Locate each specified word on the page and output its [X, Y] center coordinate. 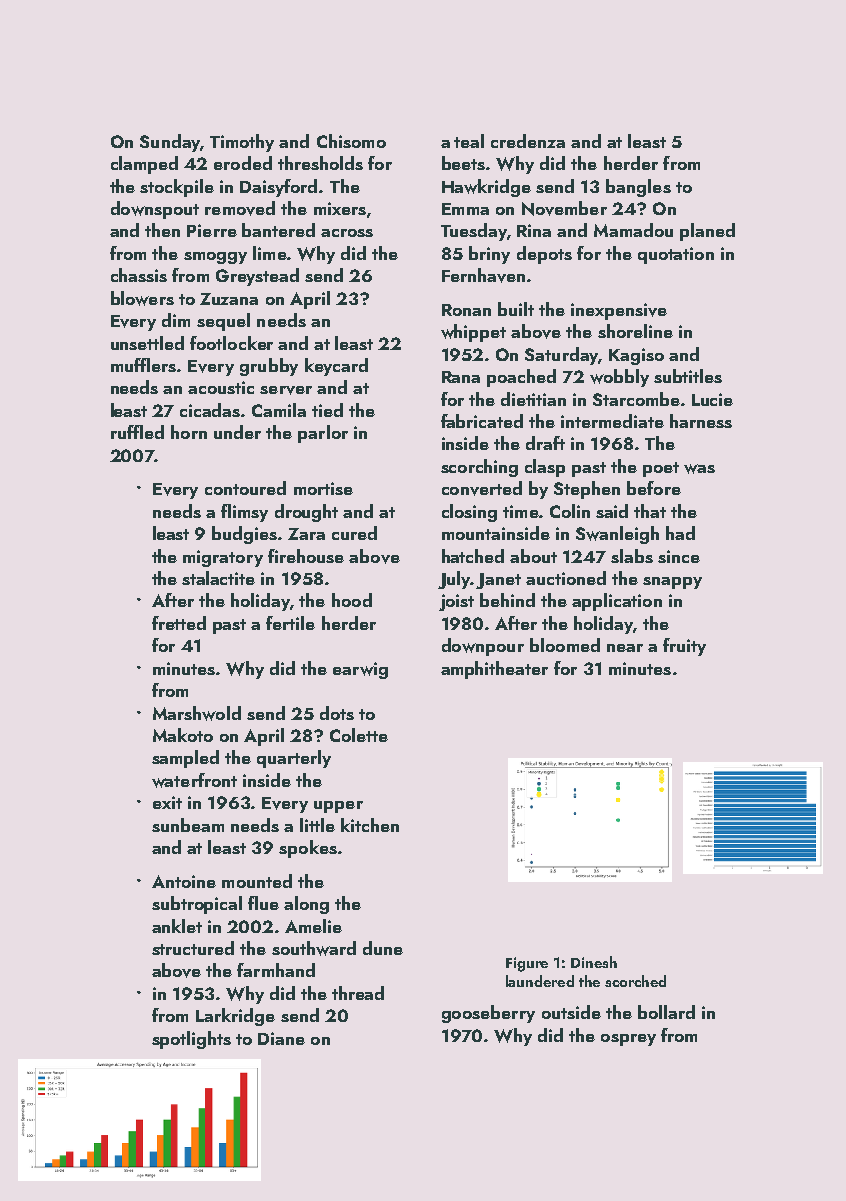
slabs [632, 556]
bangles [638, 188]
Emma [465, 209]
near [625, 648]
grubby [269, 367]
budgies [244, 535]
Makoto [183, 735]
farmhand [276, 970]
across [347, 233]
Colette [359, 735]
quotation [676, 255]
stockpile [177, 188]
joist [456, 602]
